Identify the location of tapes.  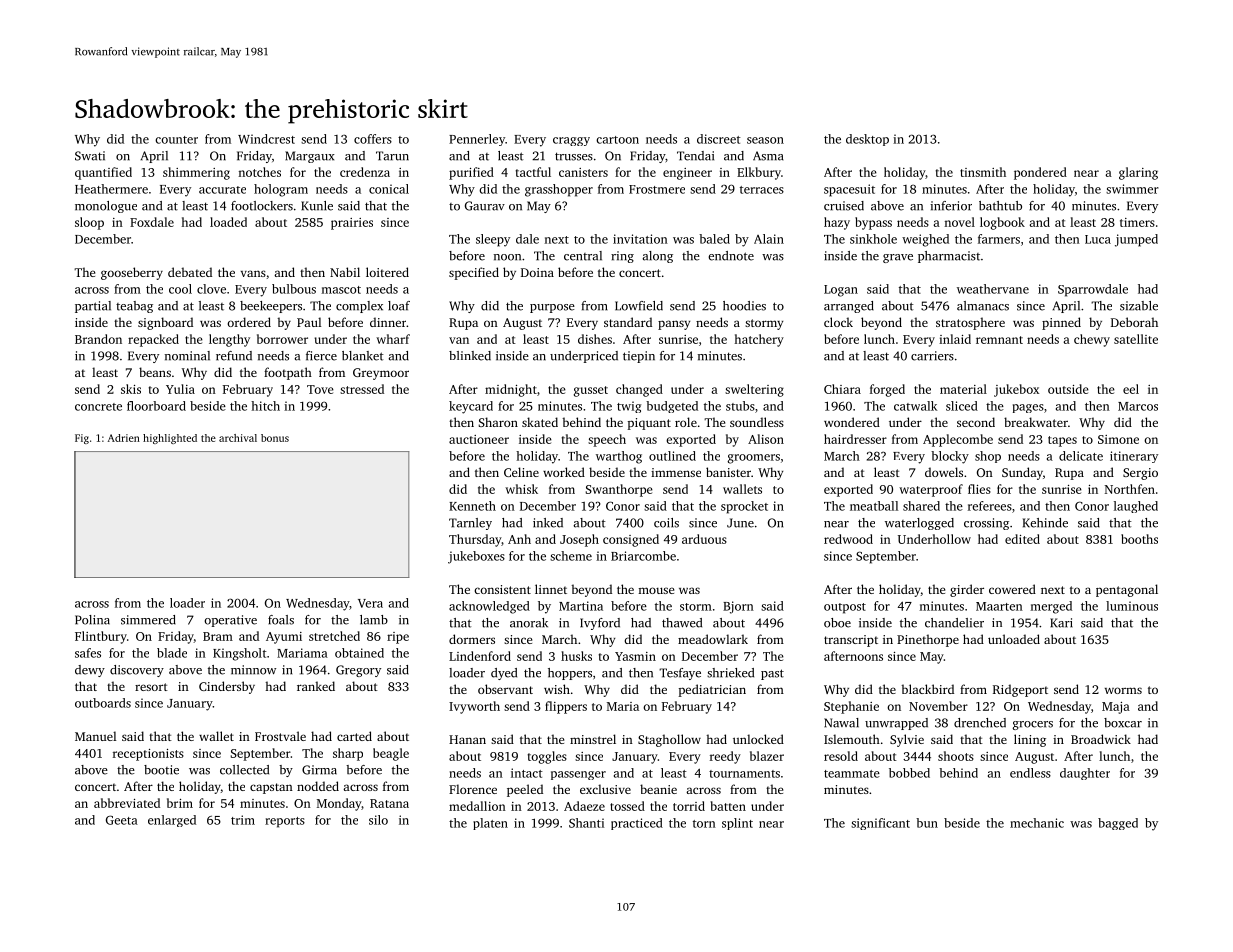
(1062, 441).
